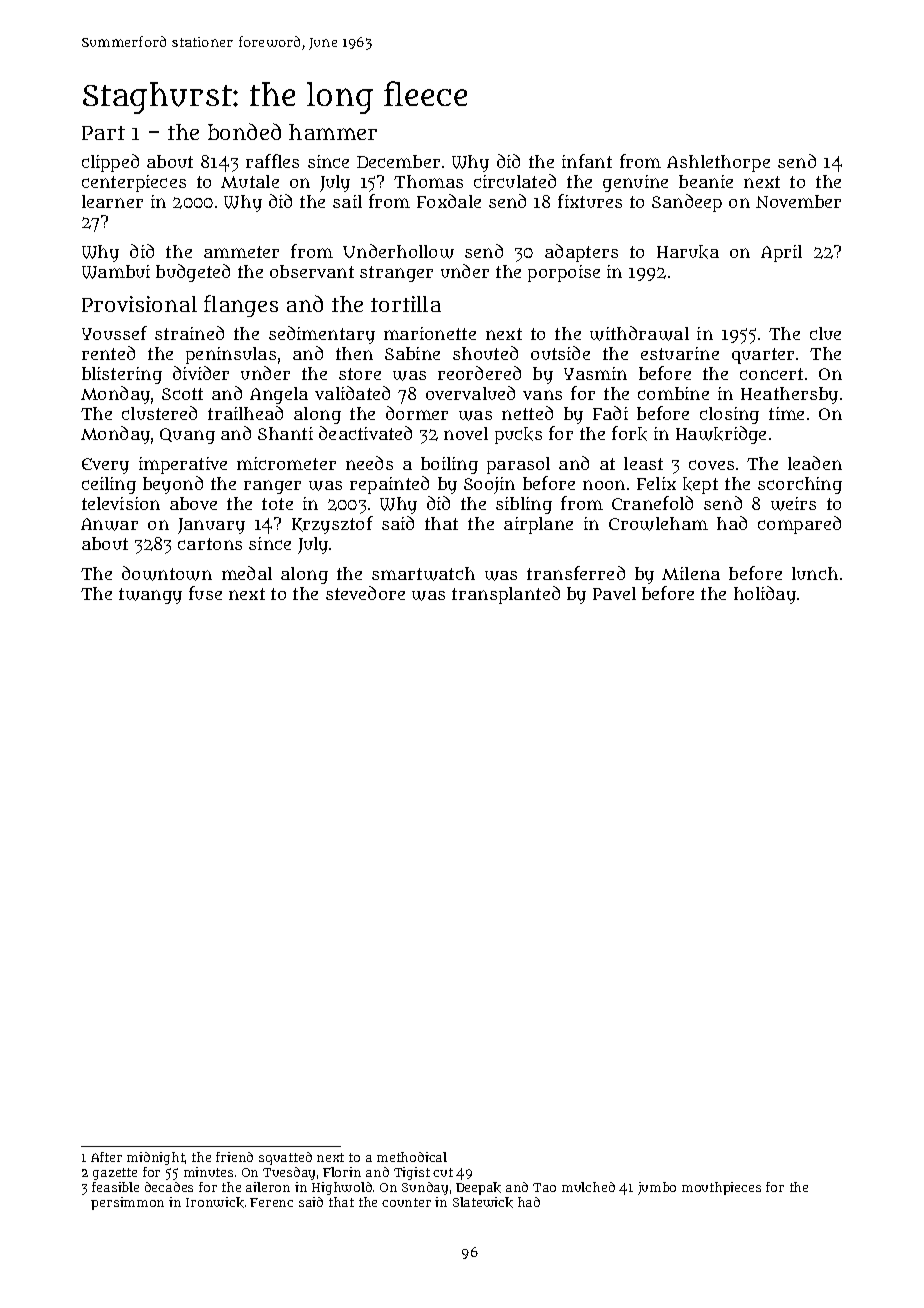 This screenshot has width=924, height=1308. I want to click on outside, so click(560, 353).
